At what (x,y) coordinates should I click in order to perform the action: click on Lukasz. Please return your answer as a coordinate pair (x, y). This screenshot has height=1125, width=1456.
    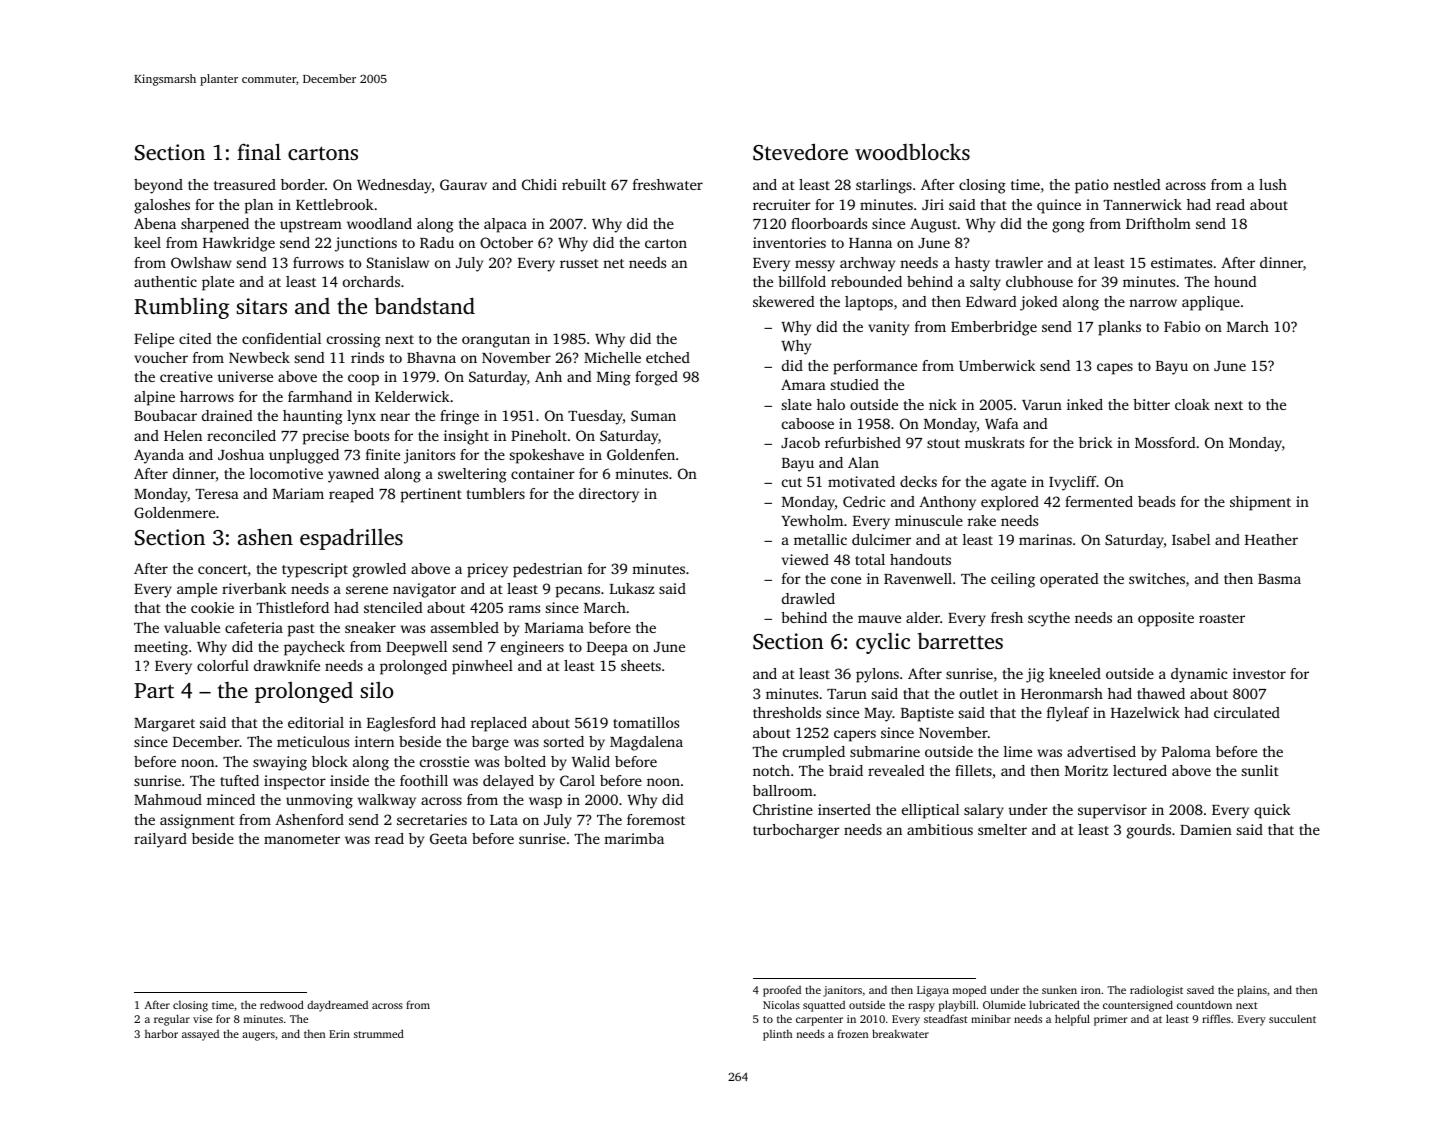
    Looking at the image, I should click on (632, 588).
